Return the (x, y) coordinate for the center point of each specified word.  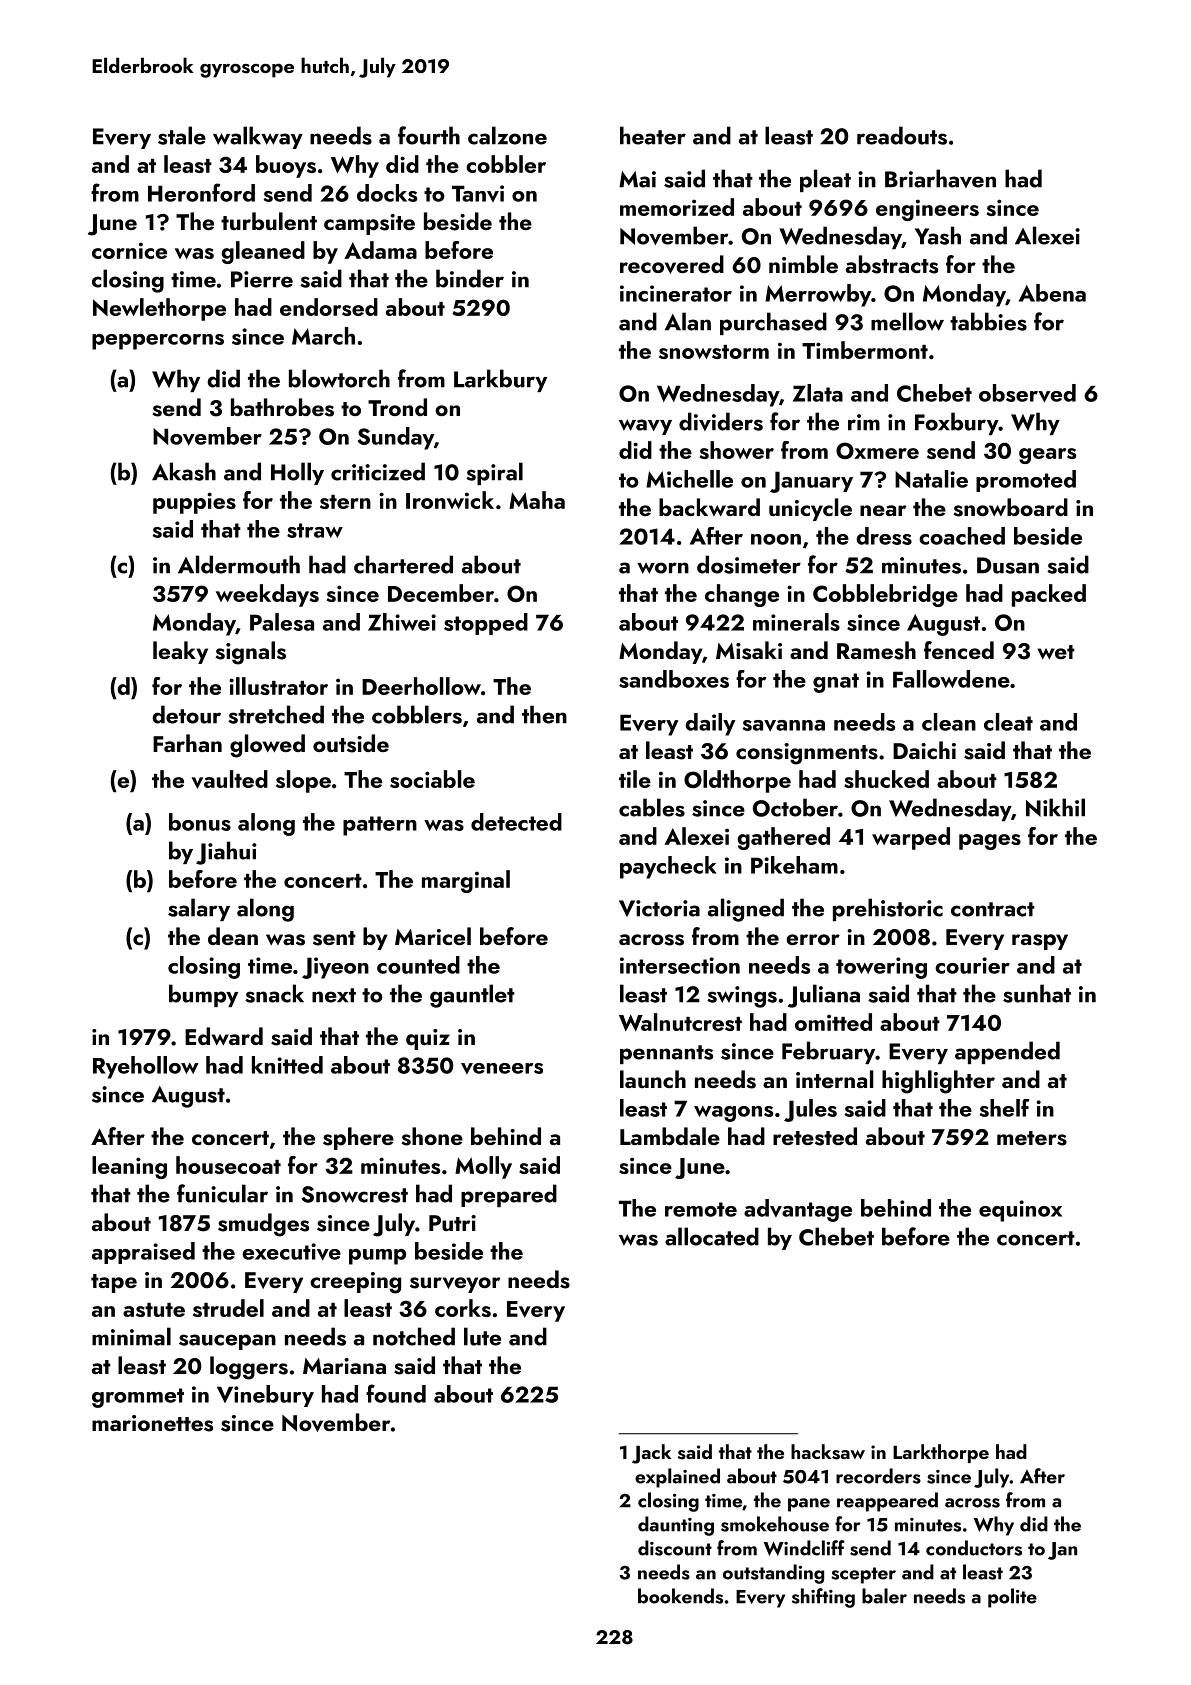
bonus (200, 822)
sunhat (1037, 993)
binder (470, 278)
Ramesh (876, 650)
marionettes (152, 1423)
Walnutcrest (680, 1022)
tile (635, 779)
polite (1012, 1598)
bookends (680, 1596)
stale (182, 135)
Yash (938, 235)
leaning (129, 1167)
